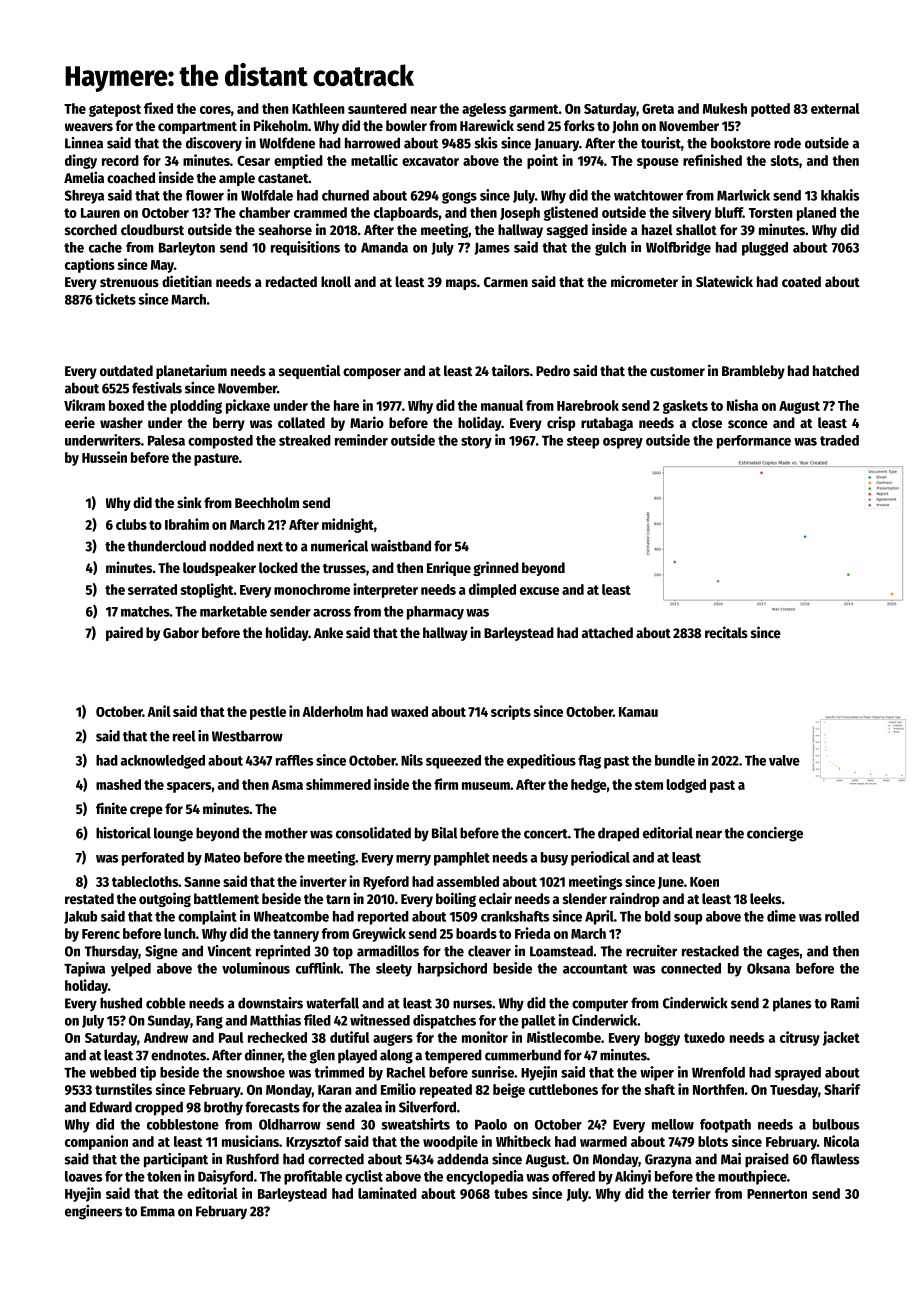 This document has width=924, height=1308. What do you see at coordinates (387, 1193) in the document?
I see `laminated` at bounding box center [387, 1193].
